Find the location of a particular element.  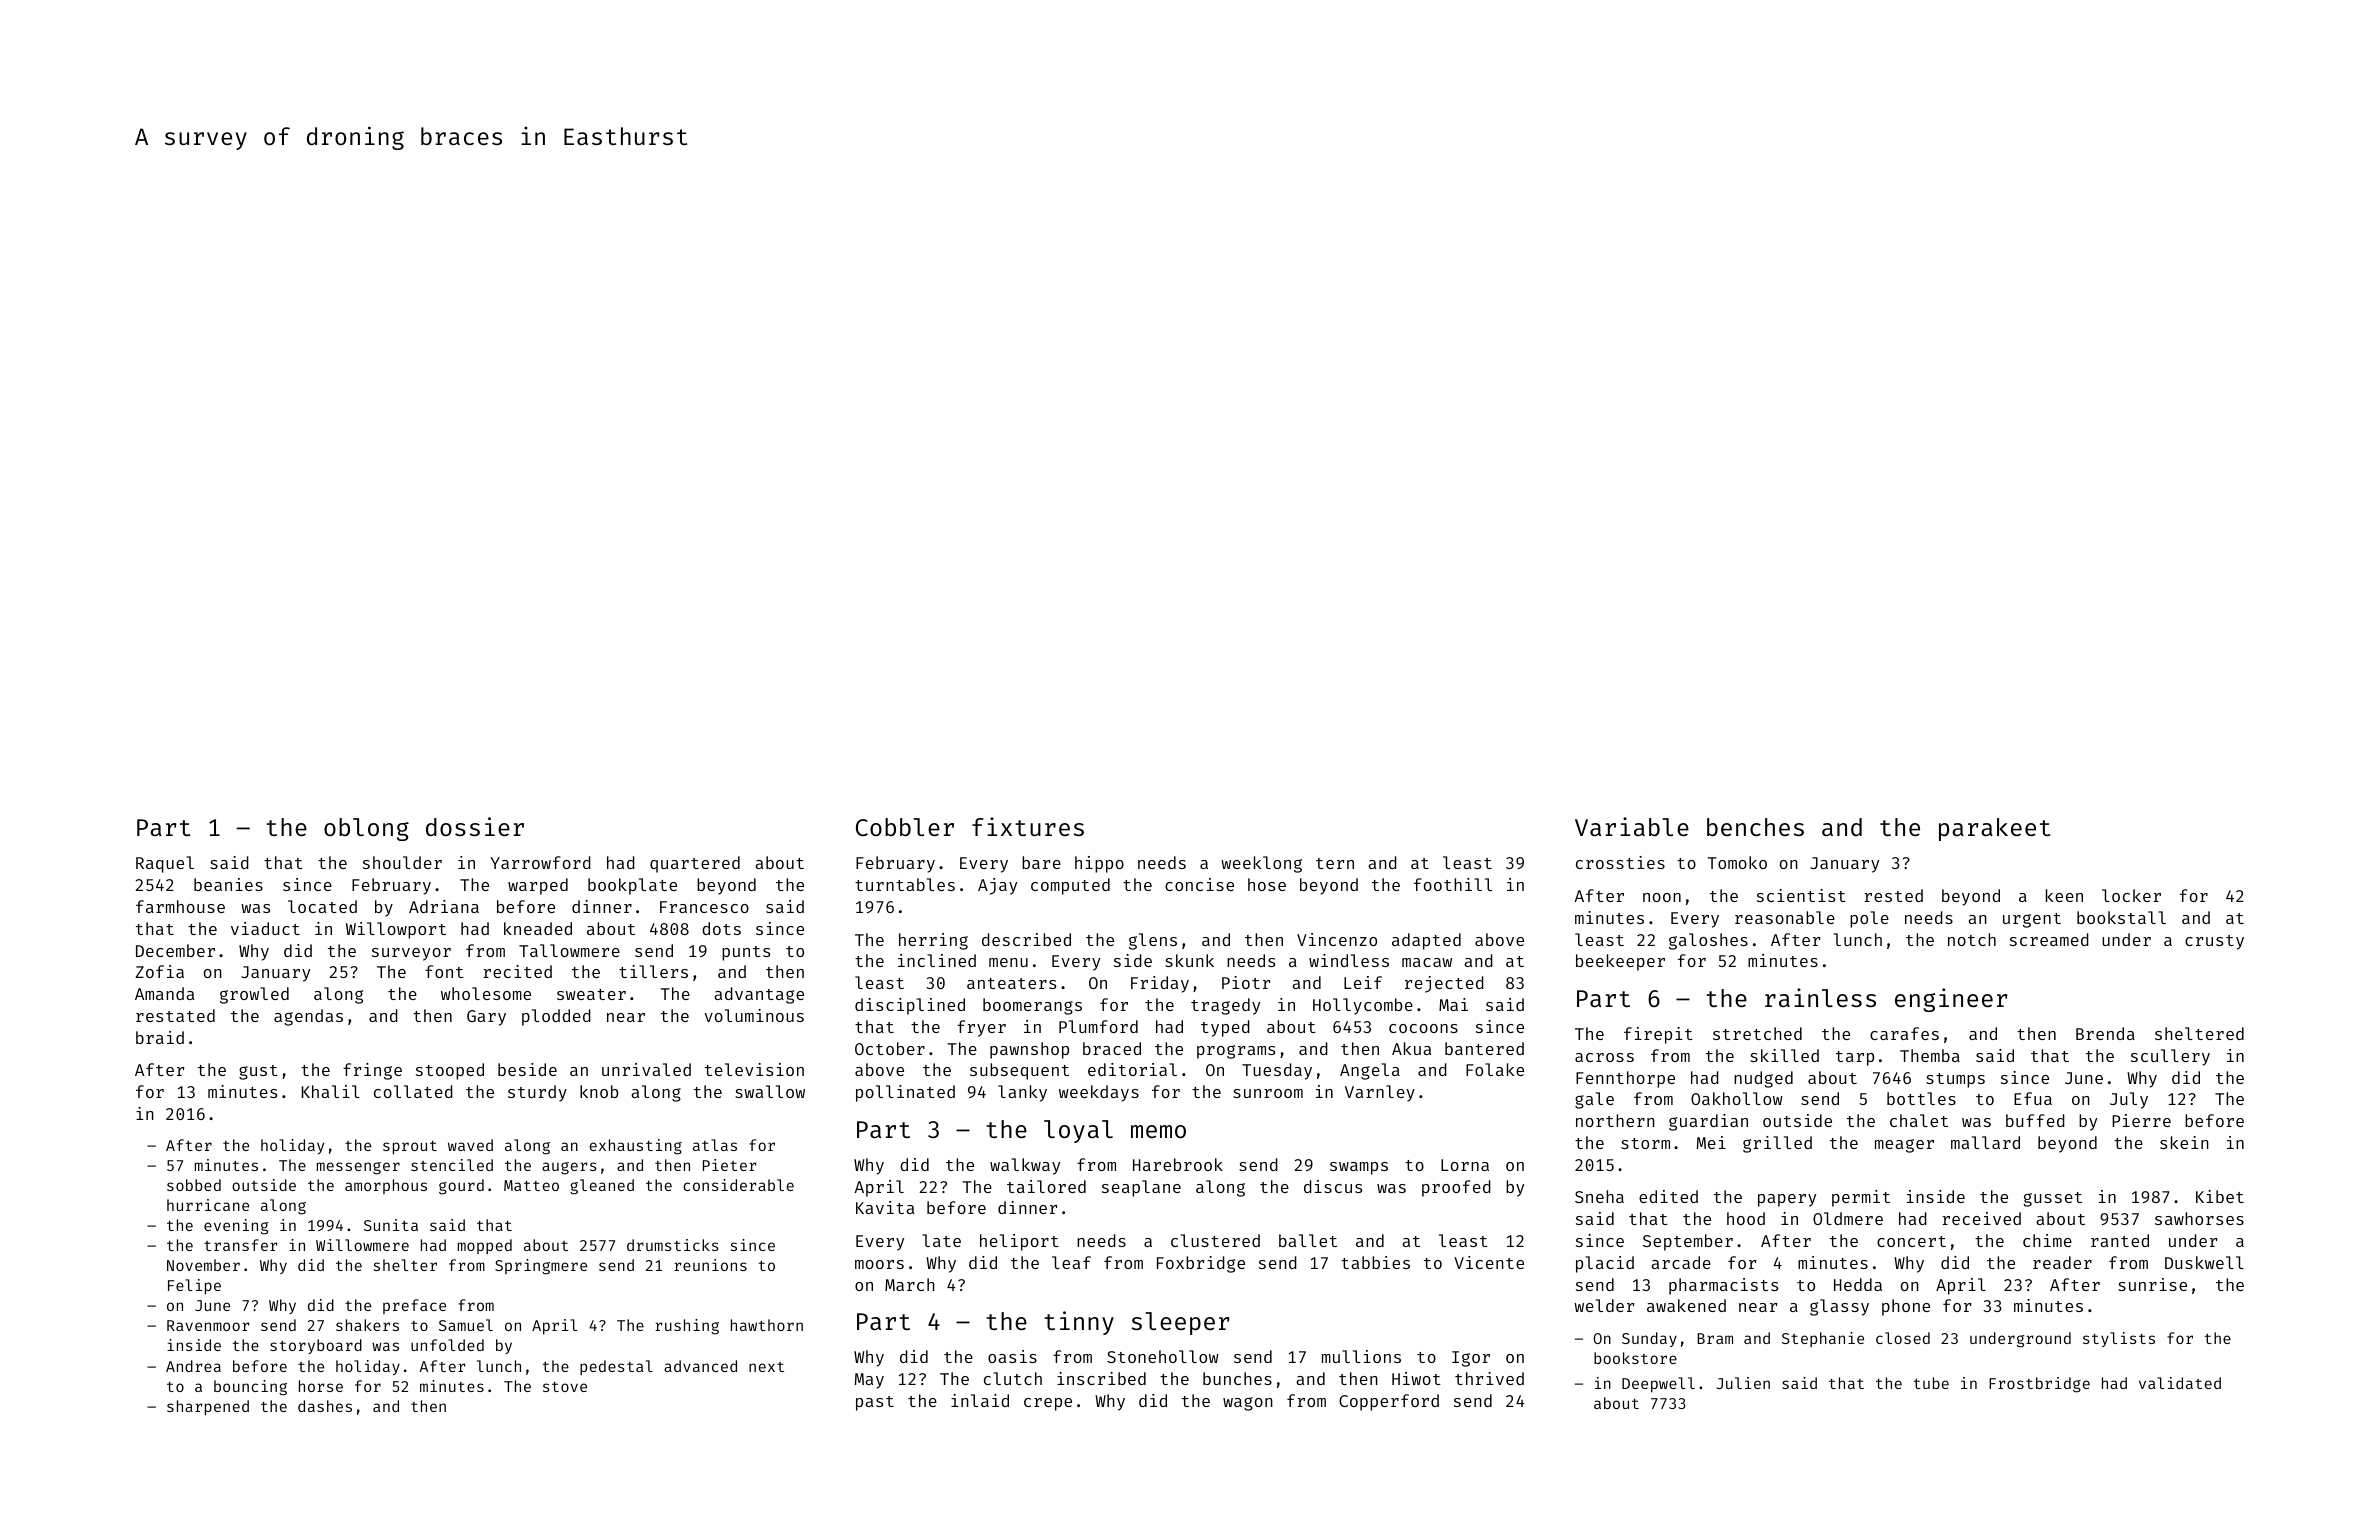

advantage is located at coordinates (759, 995).
